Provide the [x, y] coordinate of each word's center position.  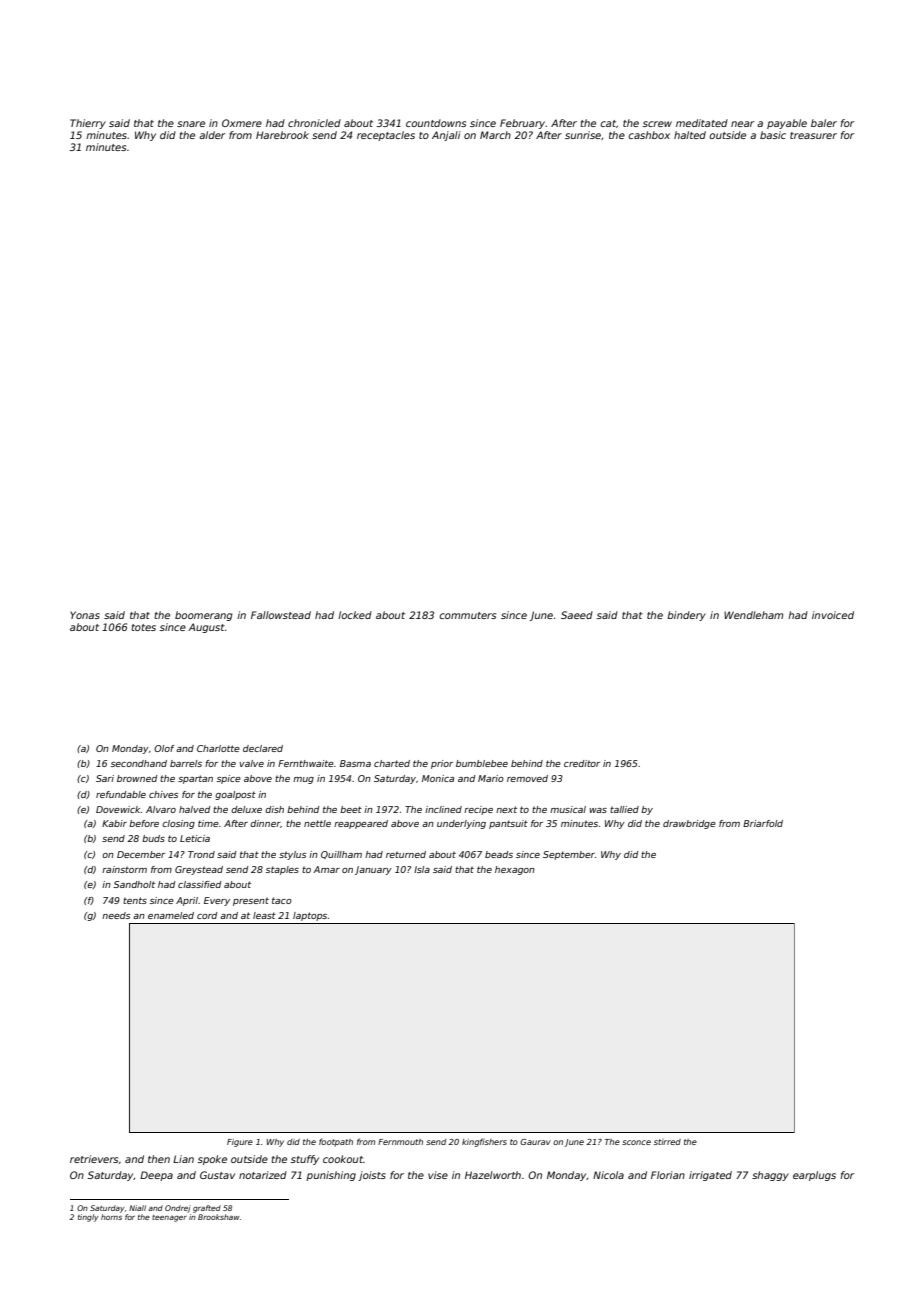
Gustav [217, 1175]
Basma [355, 763]
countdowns [436, 123]
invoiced [833, 615]
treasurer [813, 135]
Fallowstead [281, 615]
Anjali [446, 136]
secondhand [139, 763]
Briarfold [763, 823]
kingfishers [484, 1142]
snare [191, 124]
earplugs [814, 1176]
